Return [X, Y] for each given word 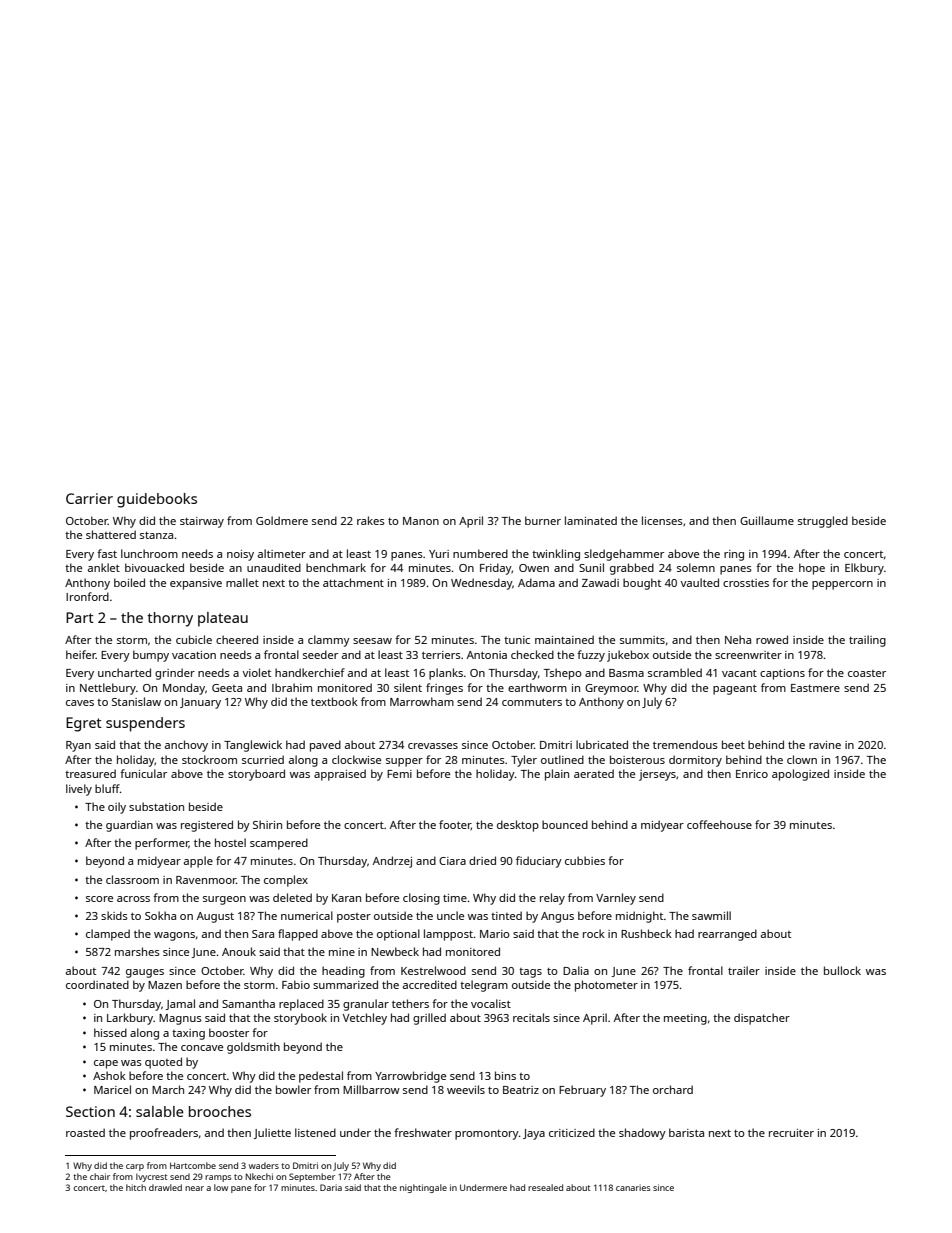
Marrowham [422, 701]
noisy [240, 555]
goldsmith [253, 1048]
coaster [867, 673]
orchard [673, 1089]
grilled [429, 1019]
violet [257, 672]
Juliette [272, 1133]
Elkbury [864, 569]
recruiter [791, 1133]
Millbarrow [371, 1089]
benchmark [336, 567]
